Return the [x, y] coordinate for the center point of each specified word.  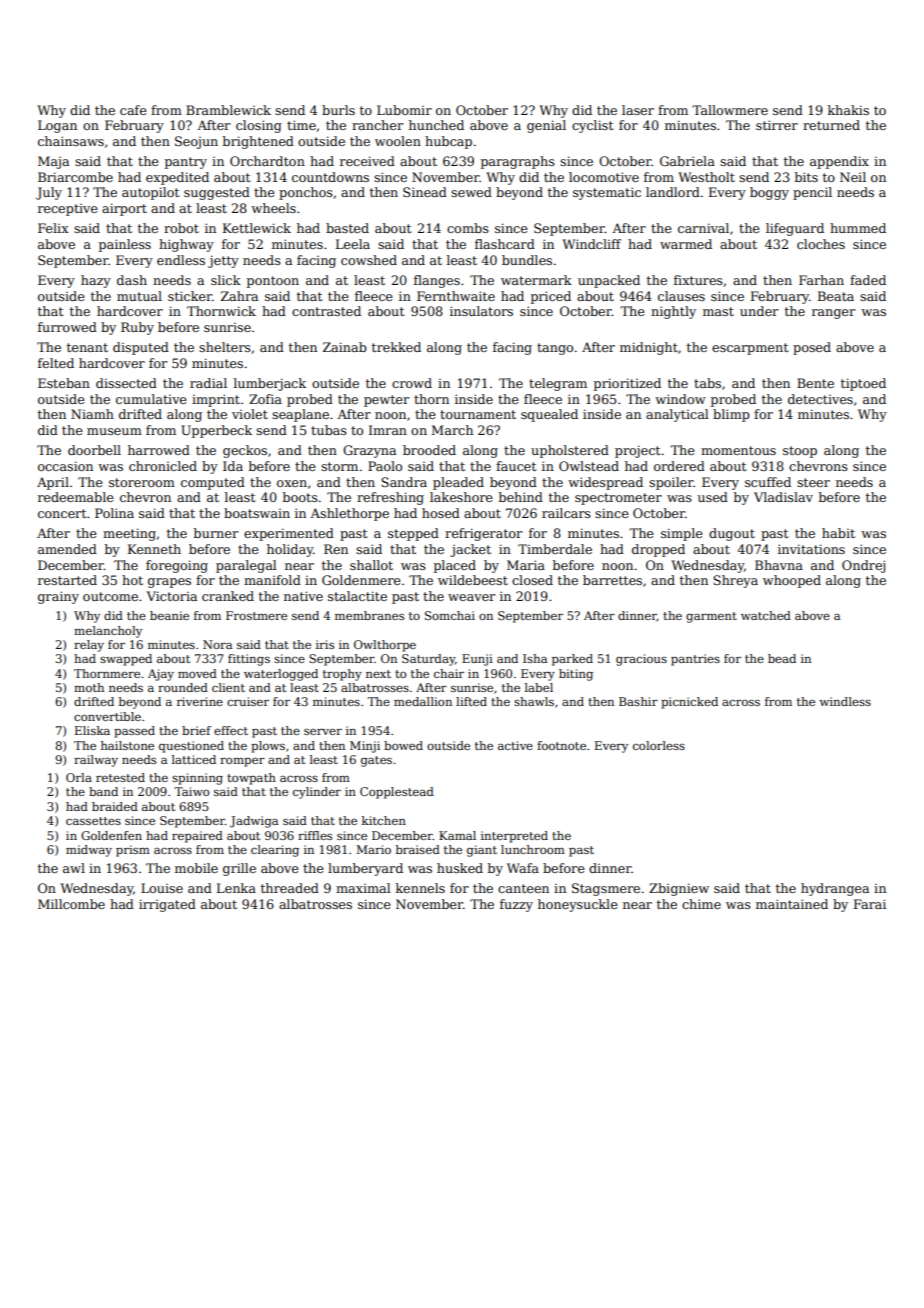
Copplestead [397, 793]
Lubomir [404, 110]
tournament [478, 414]
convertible [107, 716]
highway [186, 245]
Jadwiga [254, 822]
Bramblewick [228, 110]
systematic [607, 193]
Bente [815, 383]
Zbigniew [679, 889]
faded [868, 280]
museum [114, 431]
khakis [848, 110]
